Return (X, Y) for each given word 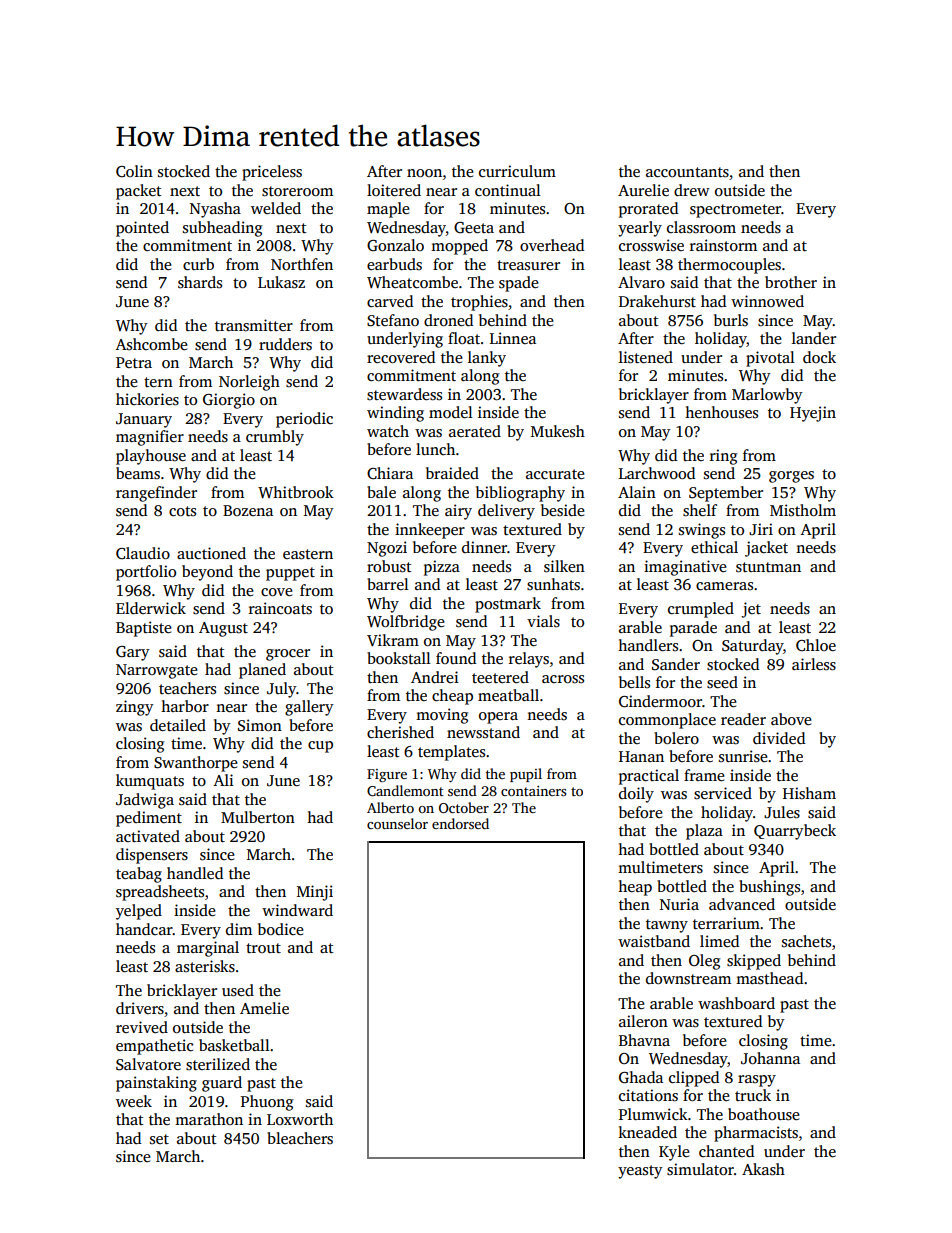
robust (389, 566)
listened (646, 357)
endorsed (460, 823)
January (144, 420)
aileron (643, 1021)
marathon (209, 1119)
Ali (224, 780)
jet (751, 610)
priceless (272, 173)
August (223, 629)
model (451, 412)
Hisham (809, 793)
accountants (687, 172)
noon (424, 173)
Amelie (264, 1008)
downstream (688, 978)
